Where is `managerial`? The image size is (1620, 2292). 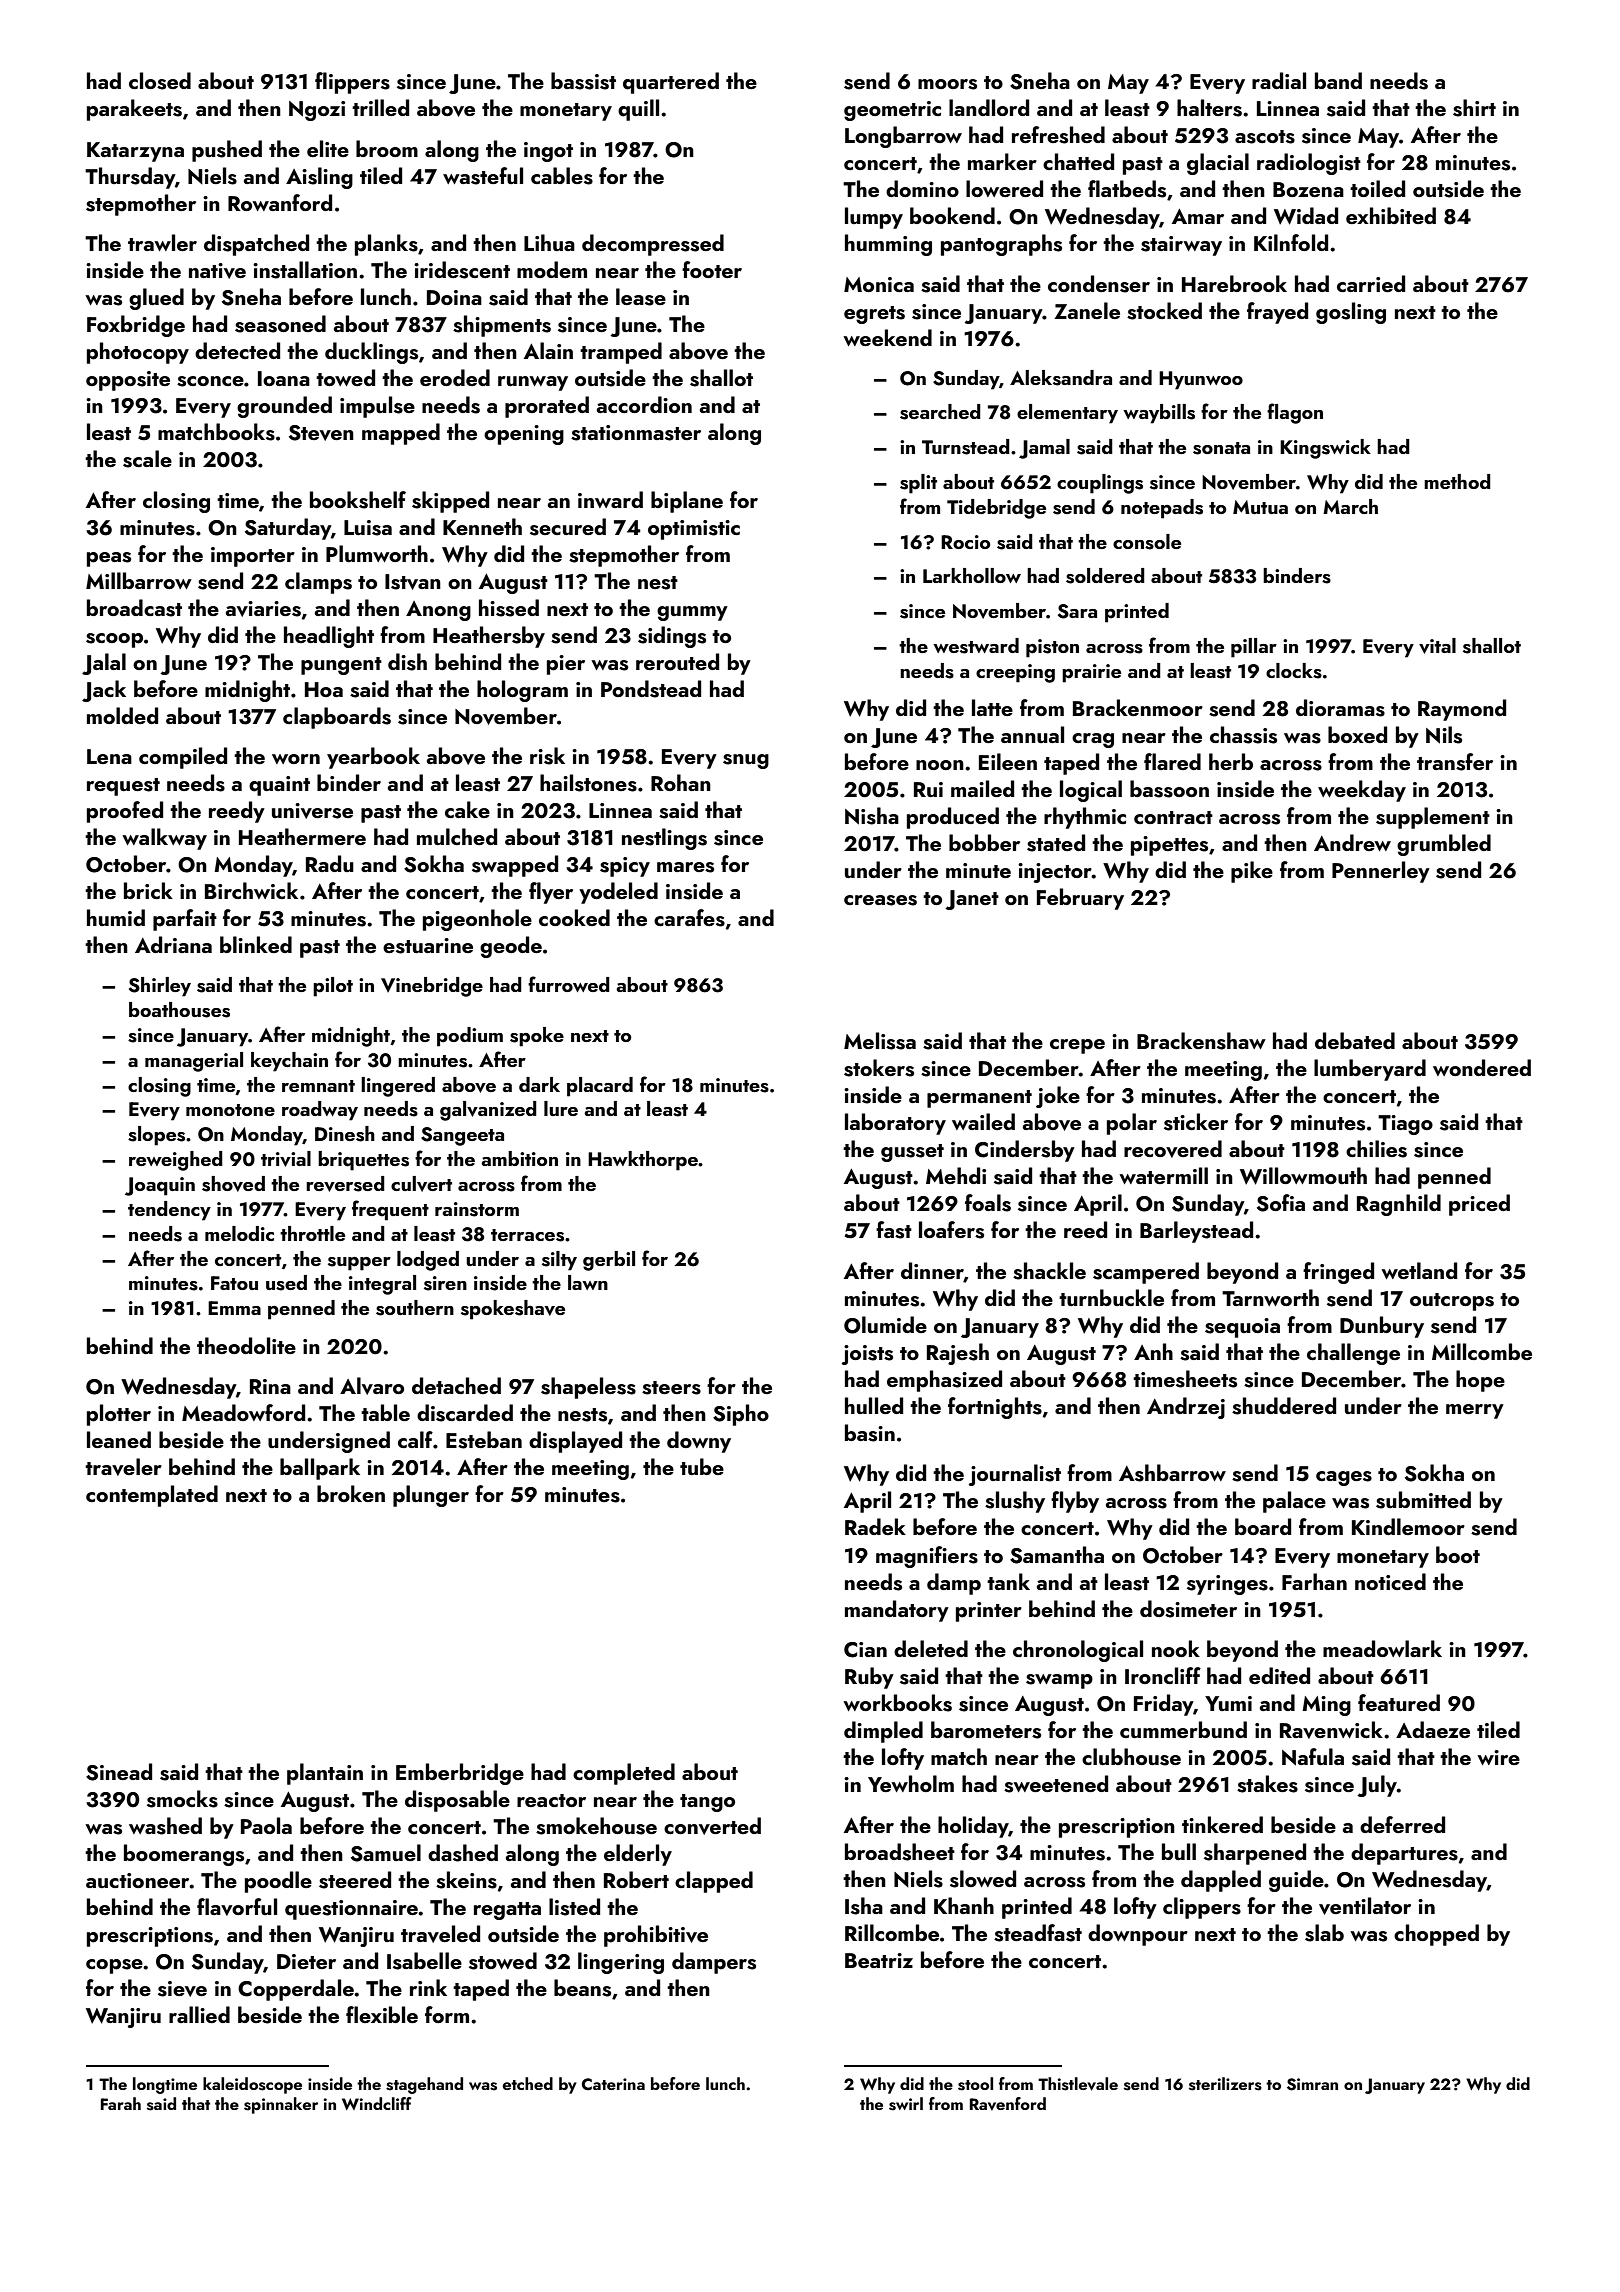 managerial is located at coordinates (194, 1062).
